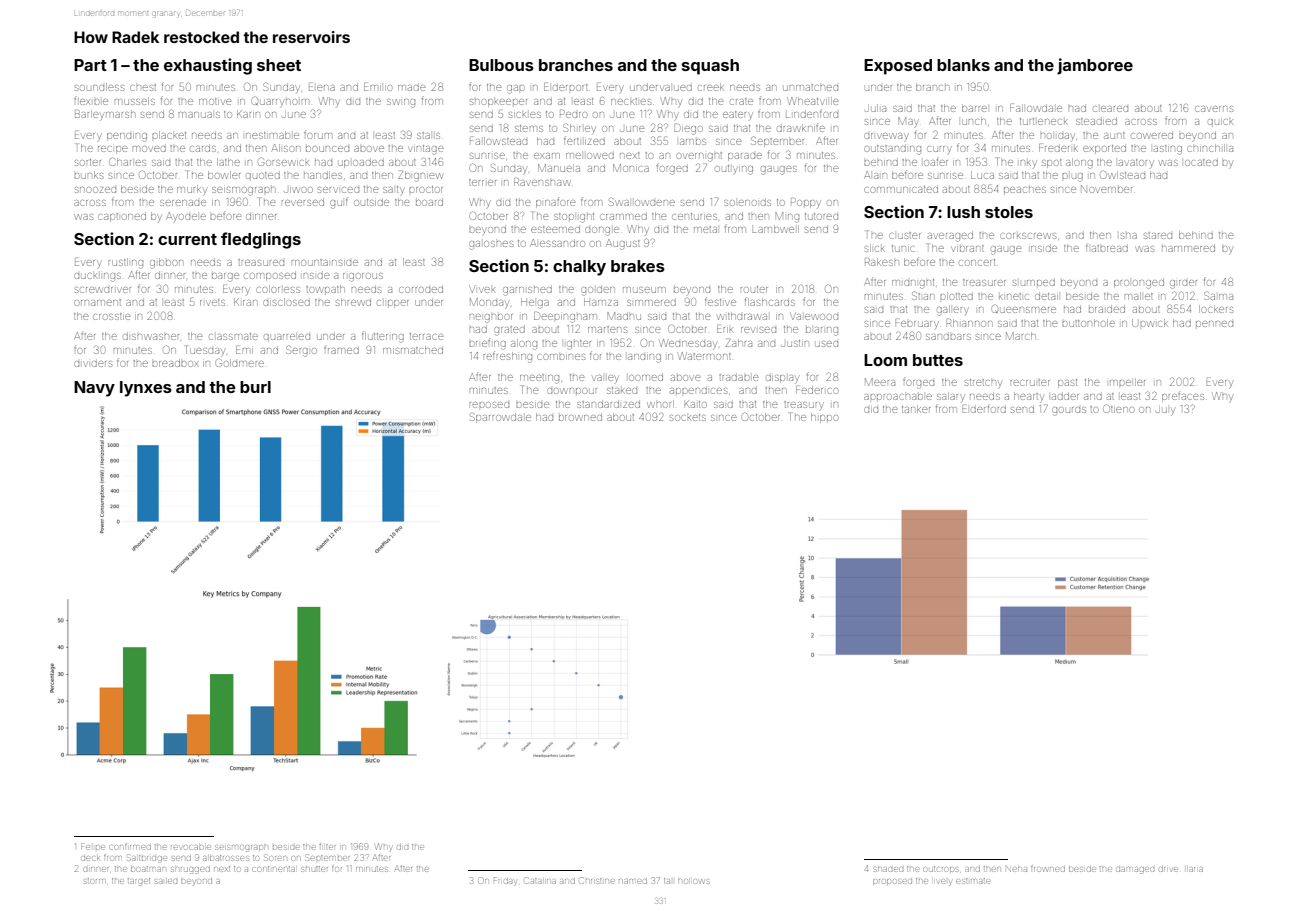  What do you see at coordinates (500, 417) in the image?
I see `Sparrowdale` at bounding box center [500, 417].
